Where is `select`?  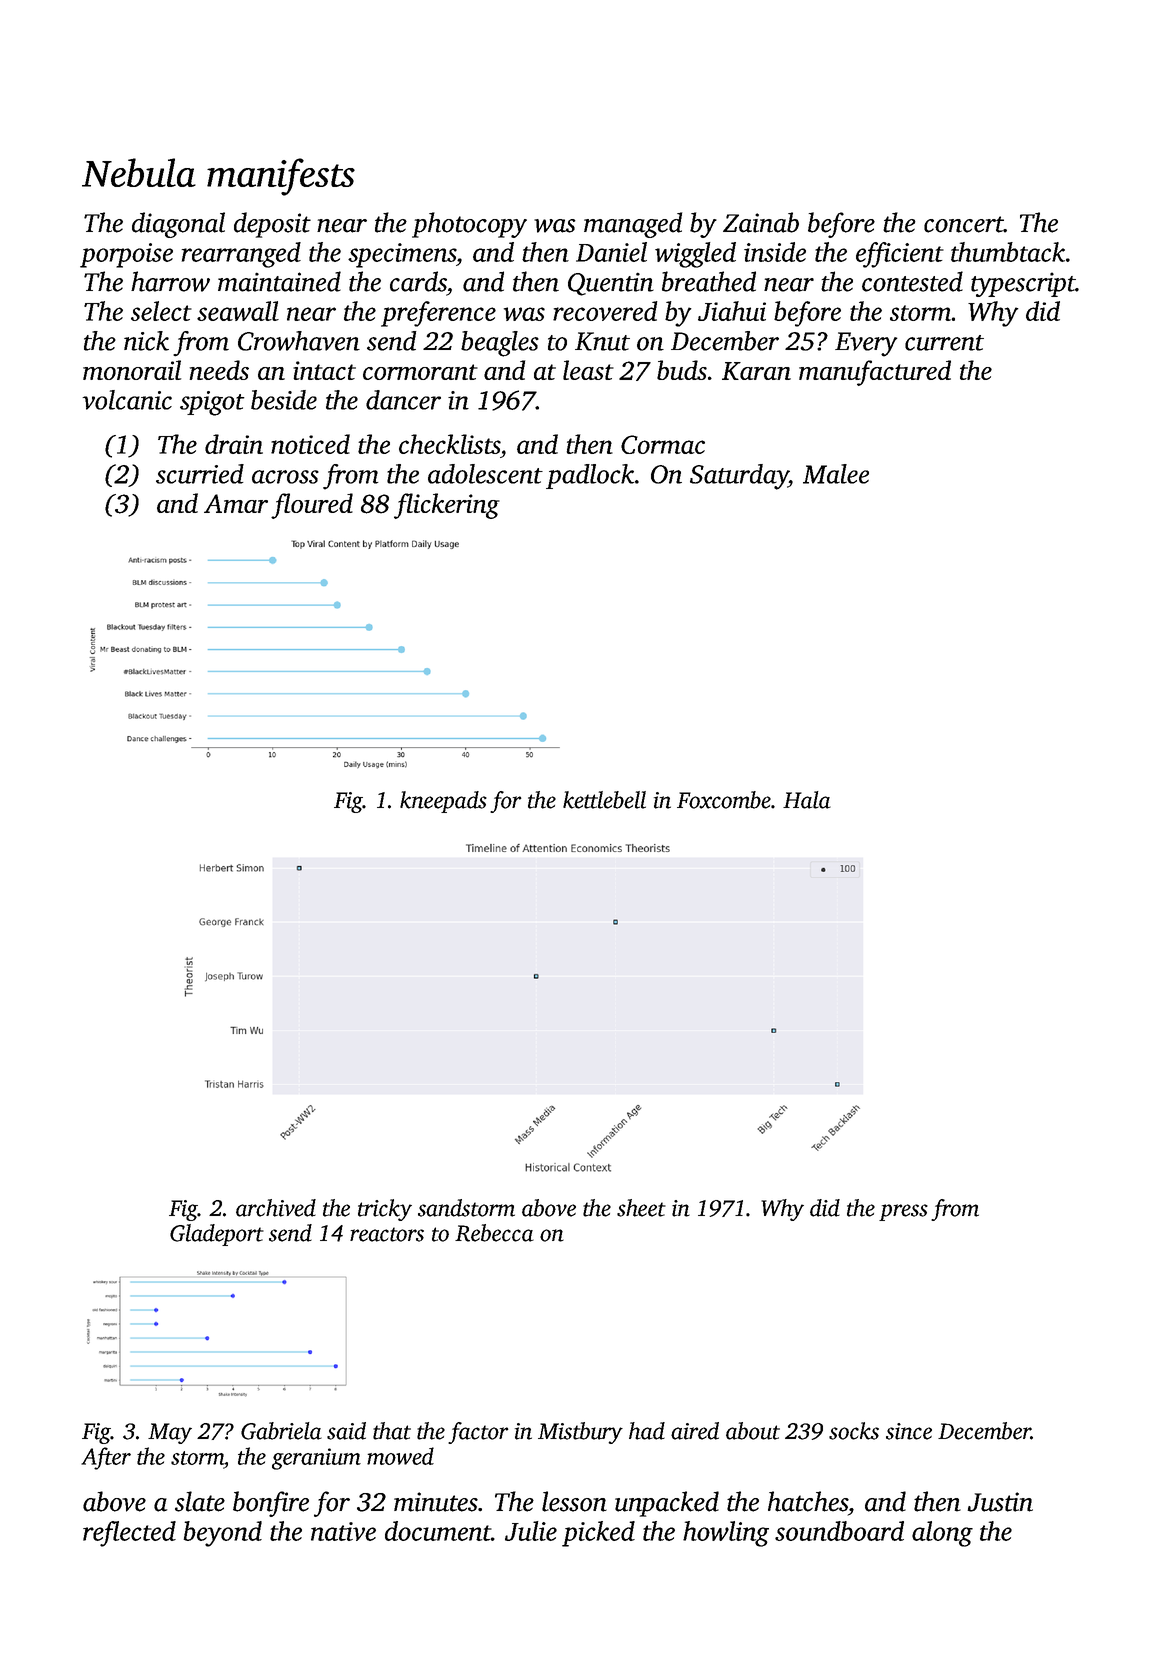 select is located at coordinates (161, 311).
